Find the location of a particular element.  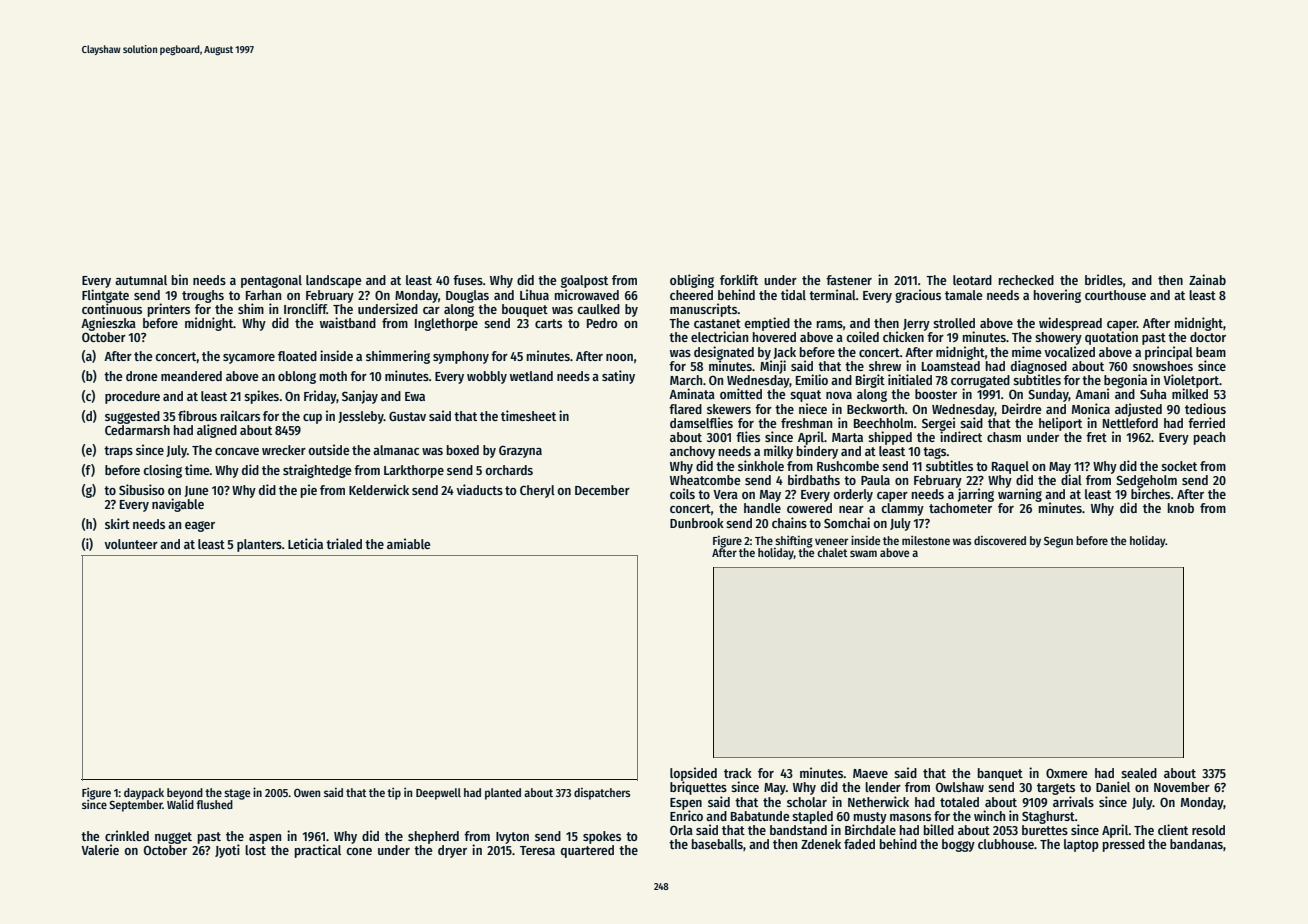

amiable is located at coordinates (408, 543).
